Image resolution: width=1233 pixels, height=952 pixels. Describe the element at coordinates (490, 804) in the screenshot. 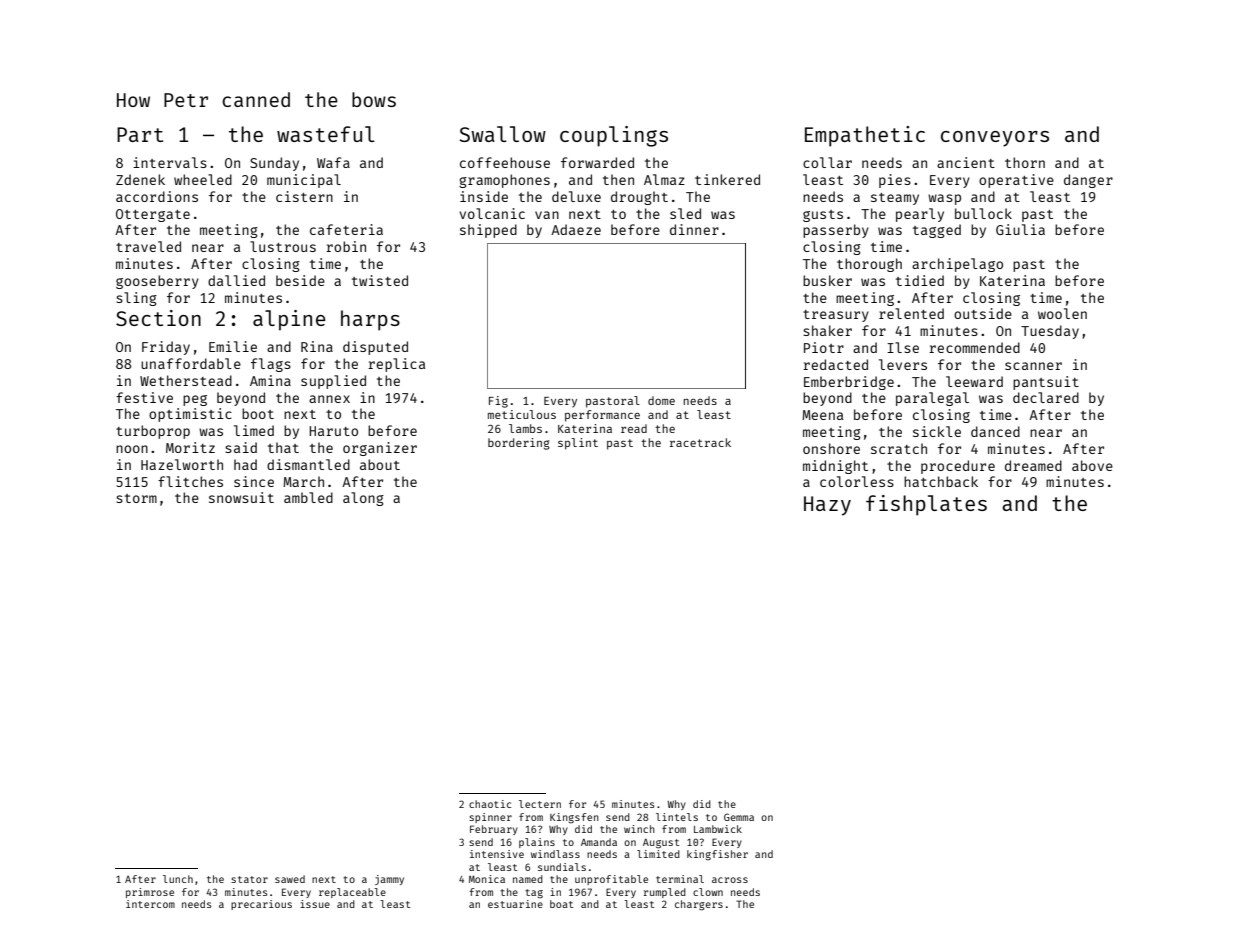

I see `chaotic` at that location.
